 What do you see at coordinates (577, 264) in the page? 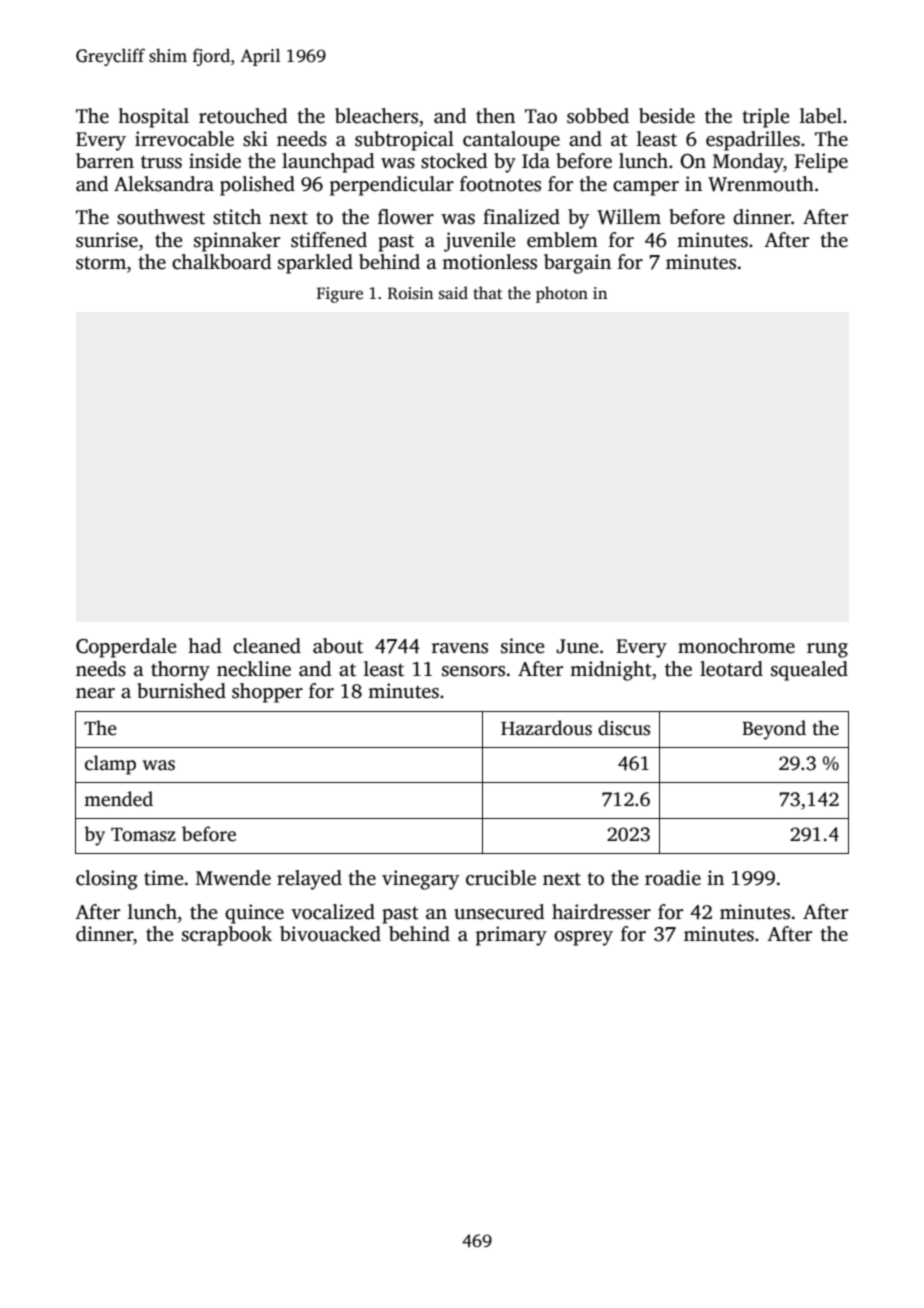
I see `bargain` at bounding box center [577, 264].
